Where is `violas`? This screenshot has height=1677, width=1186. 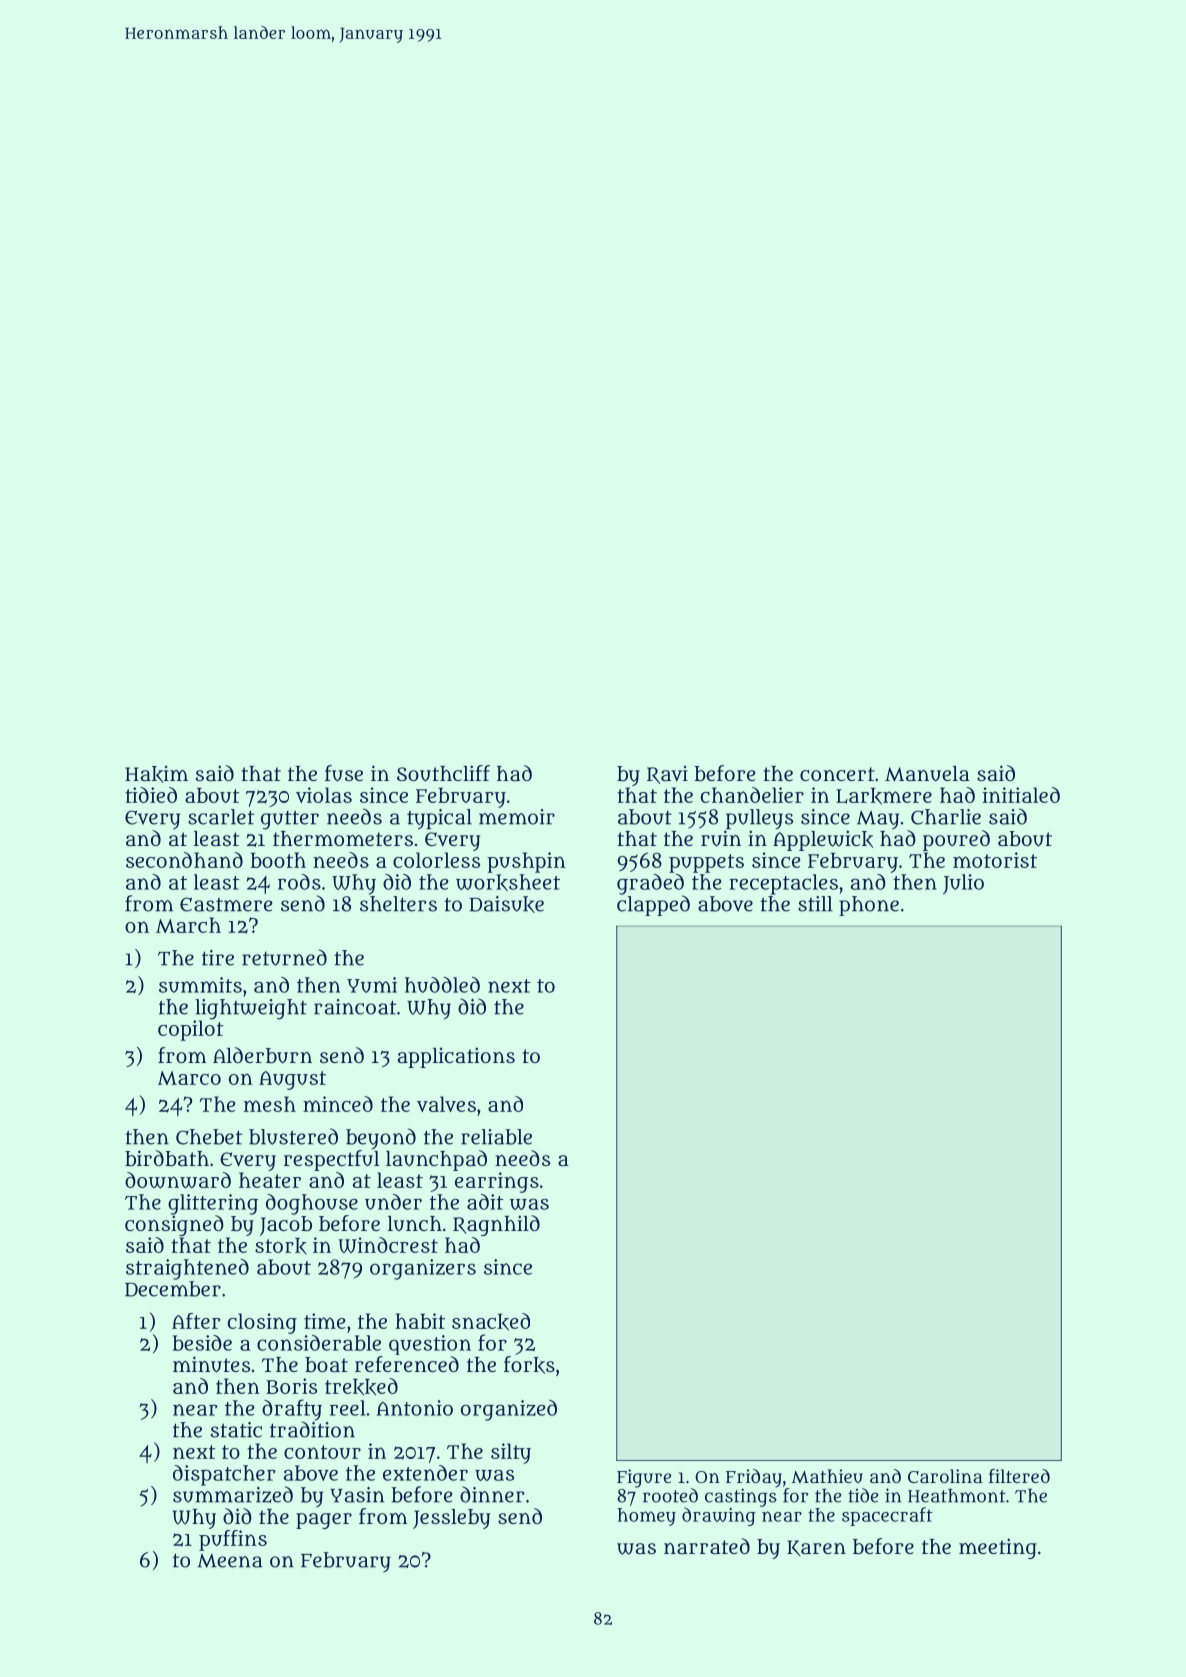 violas is located at coordinates (324, 795).
